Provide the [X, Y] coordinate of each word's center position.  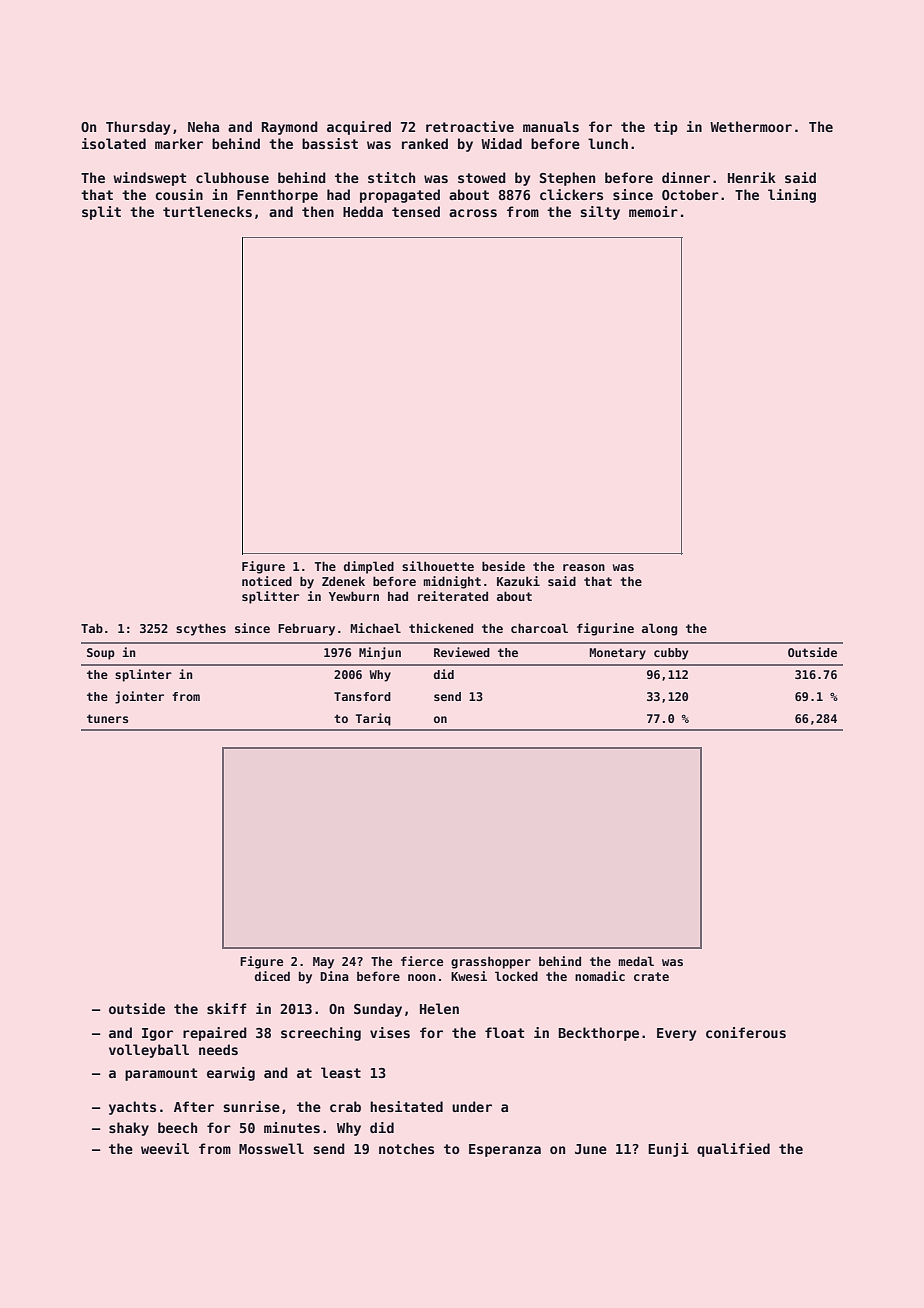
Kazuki [518, 581]
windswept [149, 179]
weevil [165, 1148]
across [473, 213]
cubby [671, 654]
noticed [267, 581]
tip [666, 128]
